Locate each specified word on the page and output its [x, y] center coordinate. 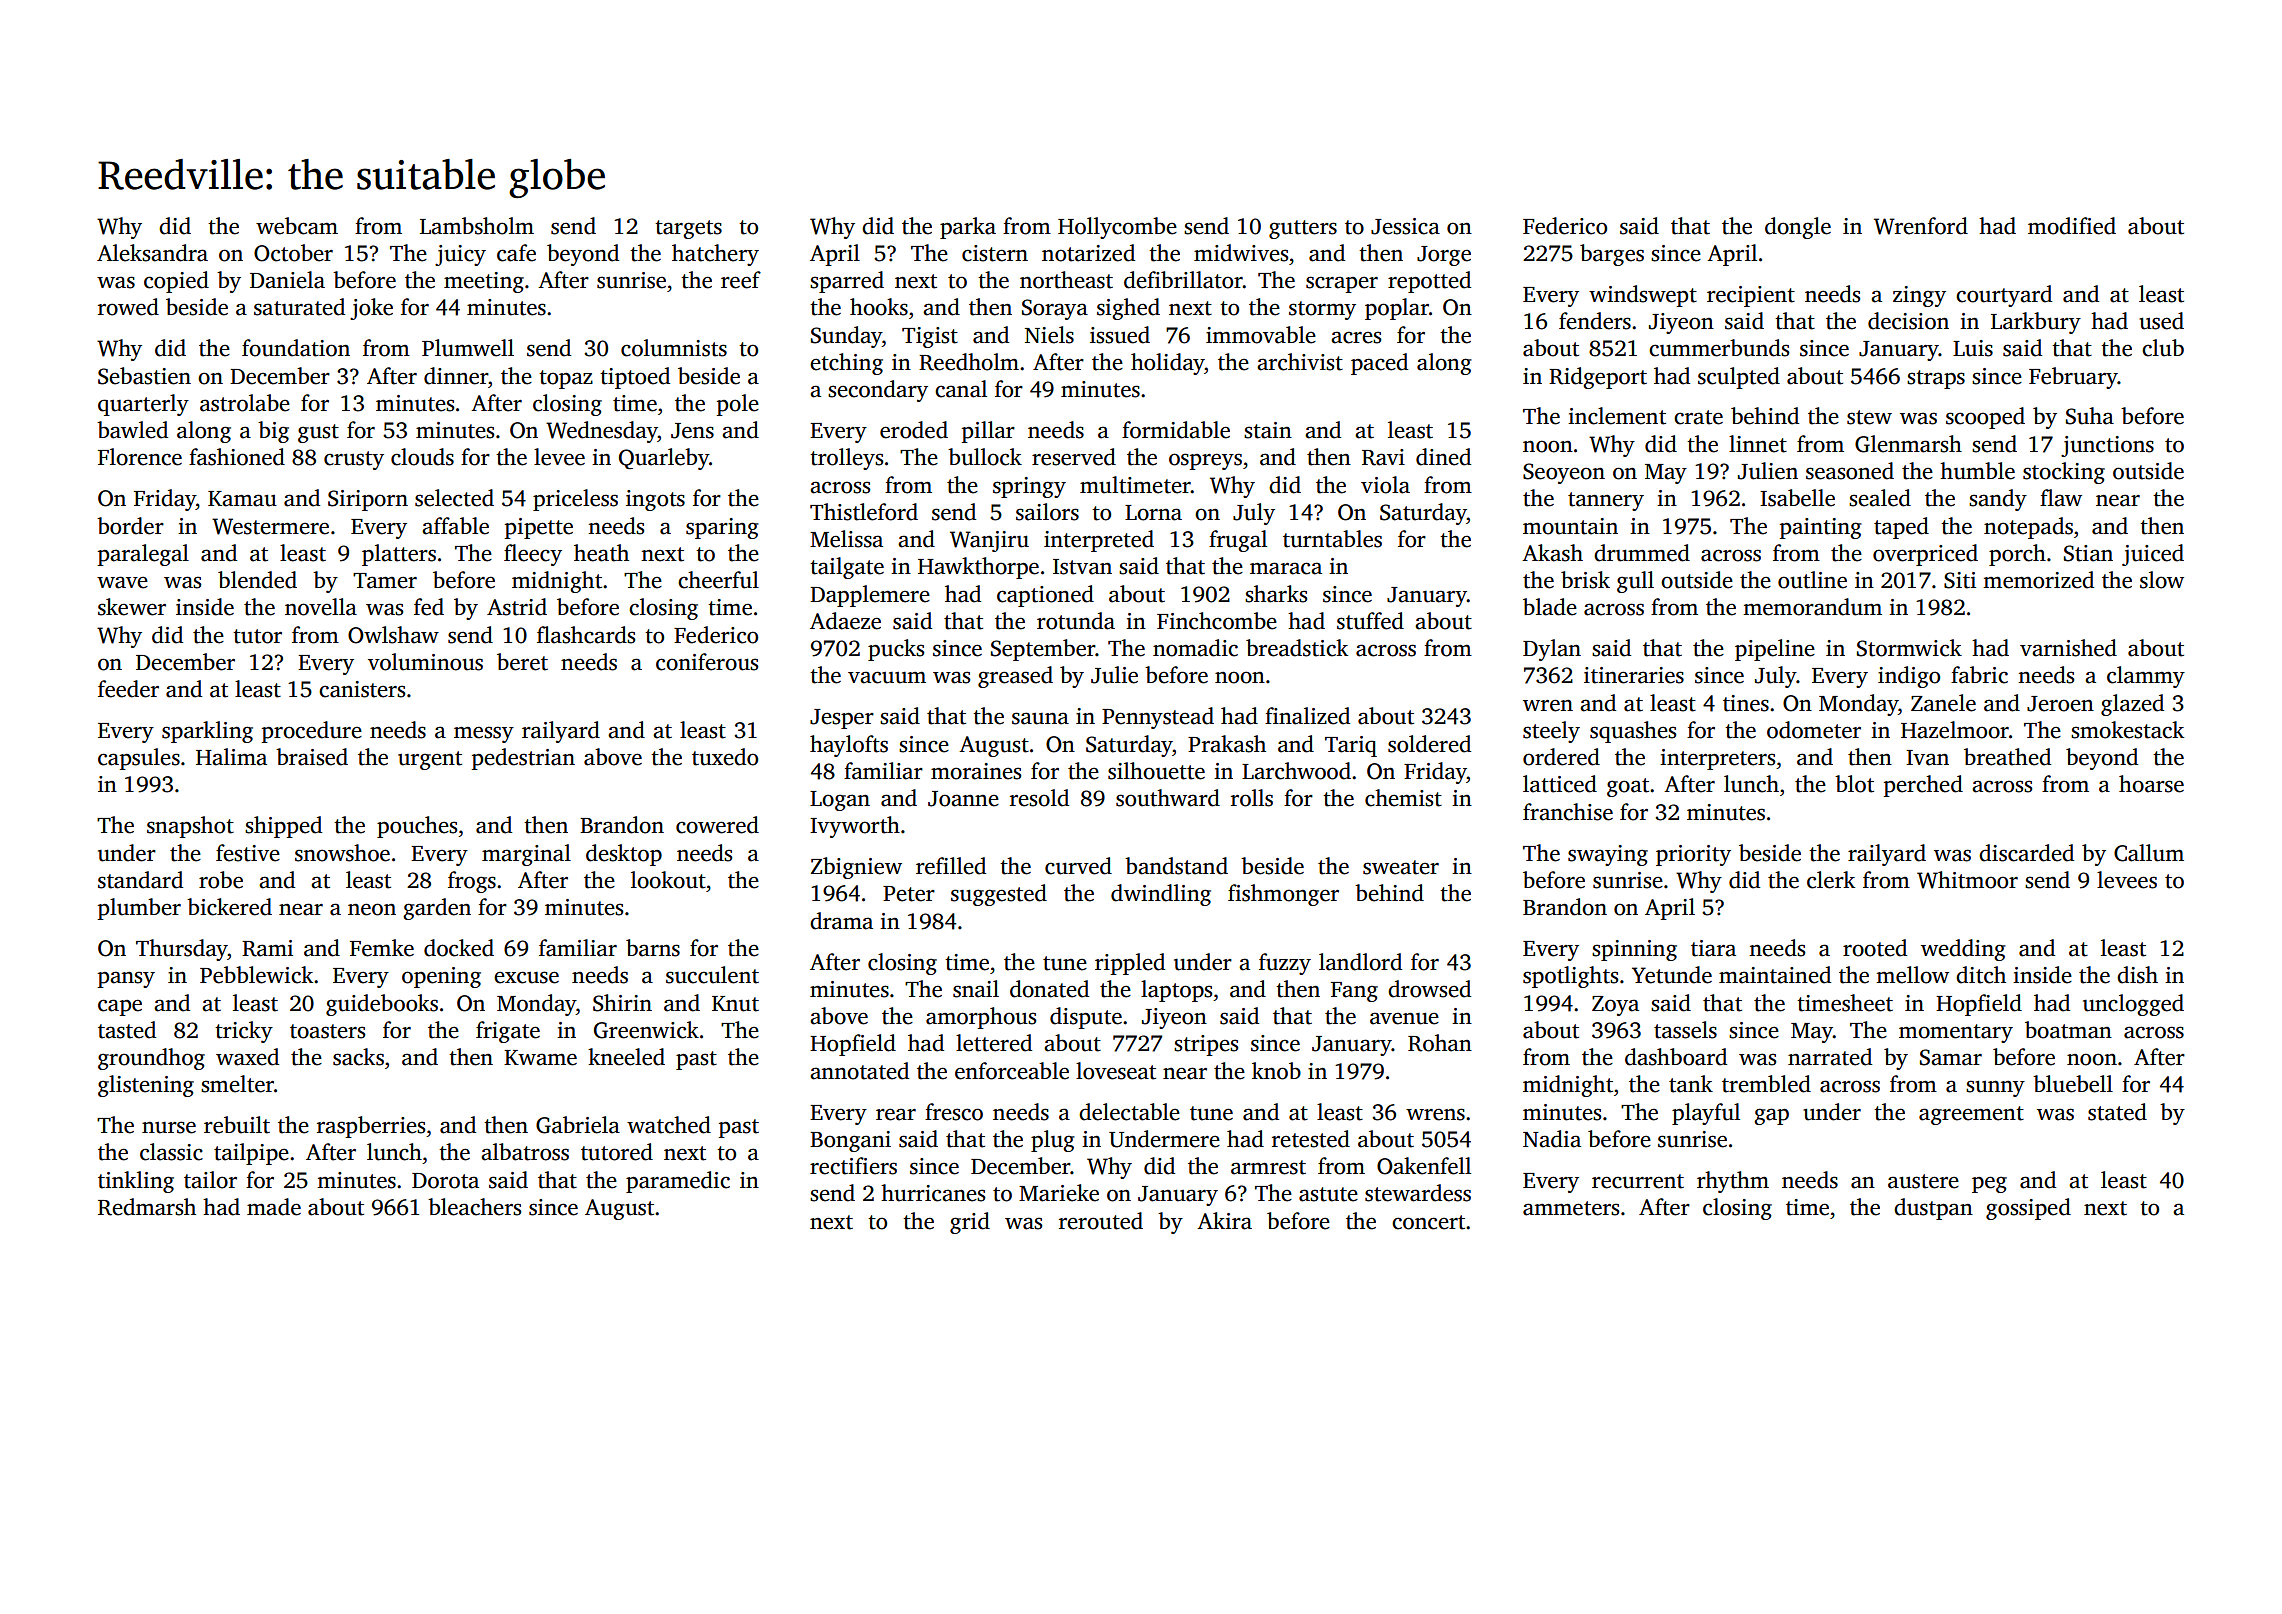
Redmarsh [147, 1207]
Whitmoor [1967, 880]
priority [1693, 855]
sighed [1128, 309]
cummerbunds [1719, 348]
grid [970, 1223]
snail [976, 989]
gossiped [2028, 1209]
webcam [297, 226]
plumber [139, 909]
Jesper [842, 719]
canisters [362, 689]
